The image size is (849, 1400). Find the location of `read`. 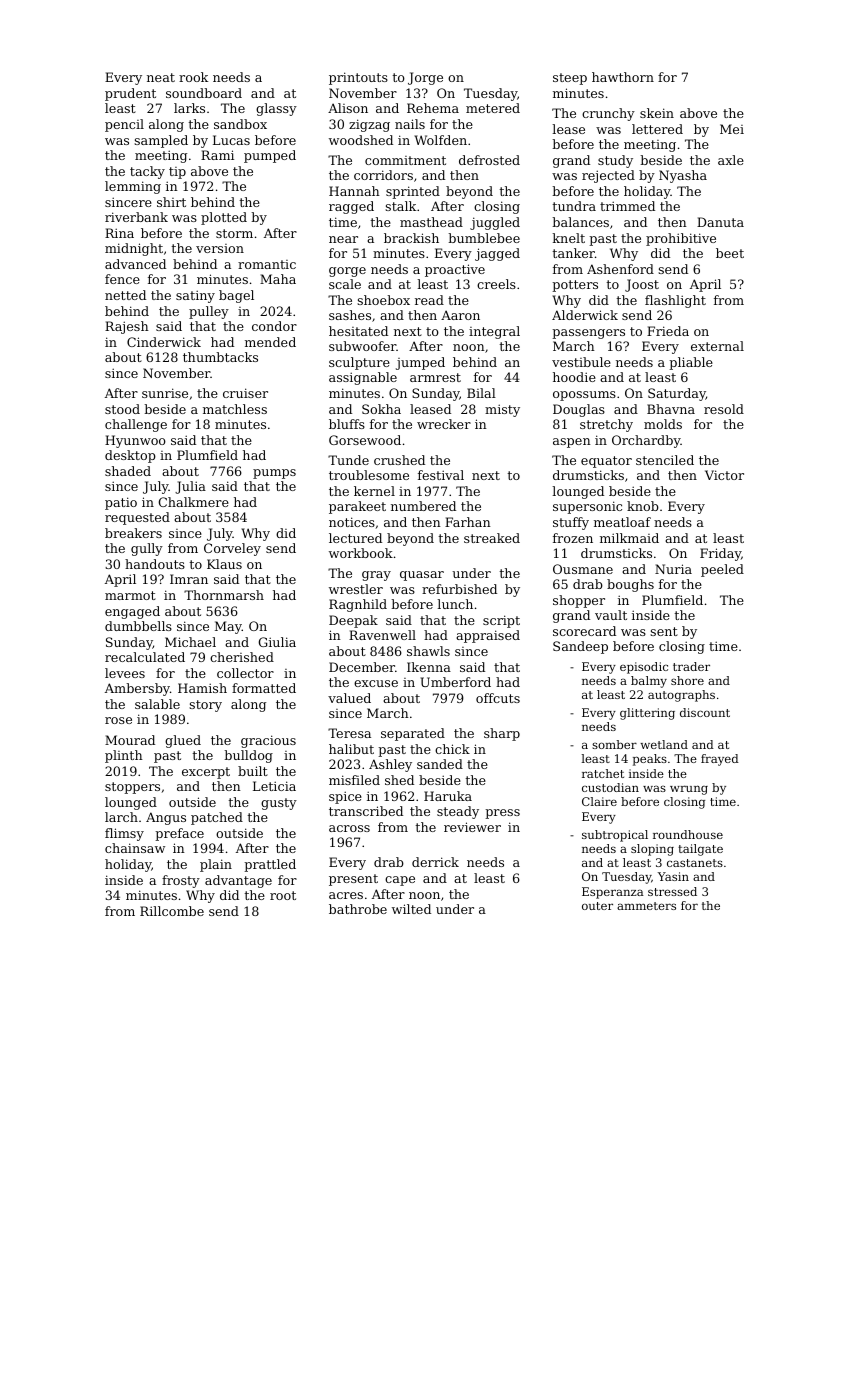

read is located at coordinates (429, 300).
